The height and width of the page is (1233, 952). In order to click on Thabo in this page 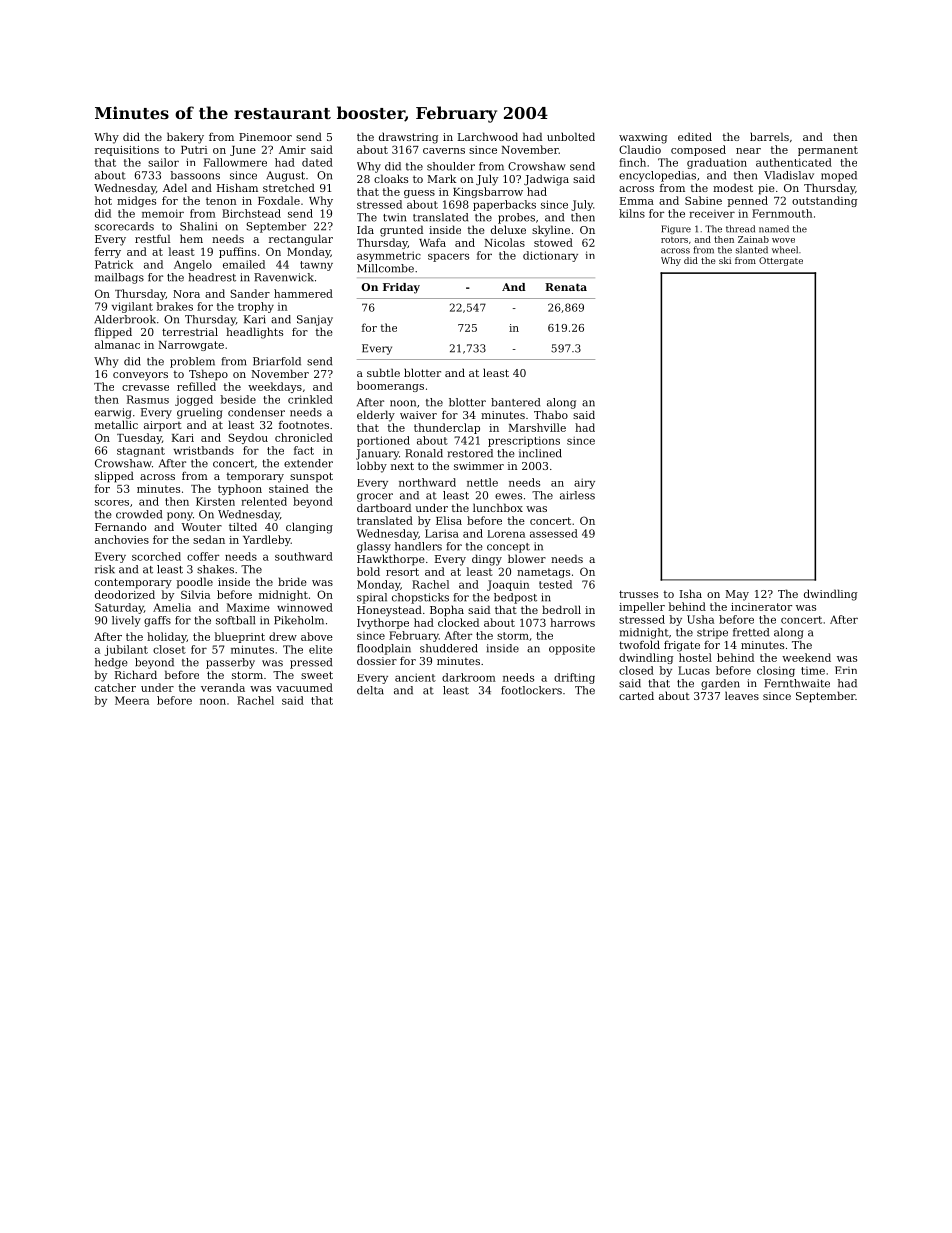, I will do `click(551, 414)`.
